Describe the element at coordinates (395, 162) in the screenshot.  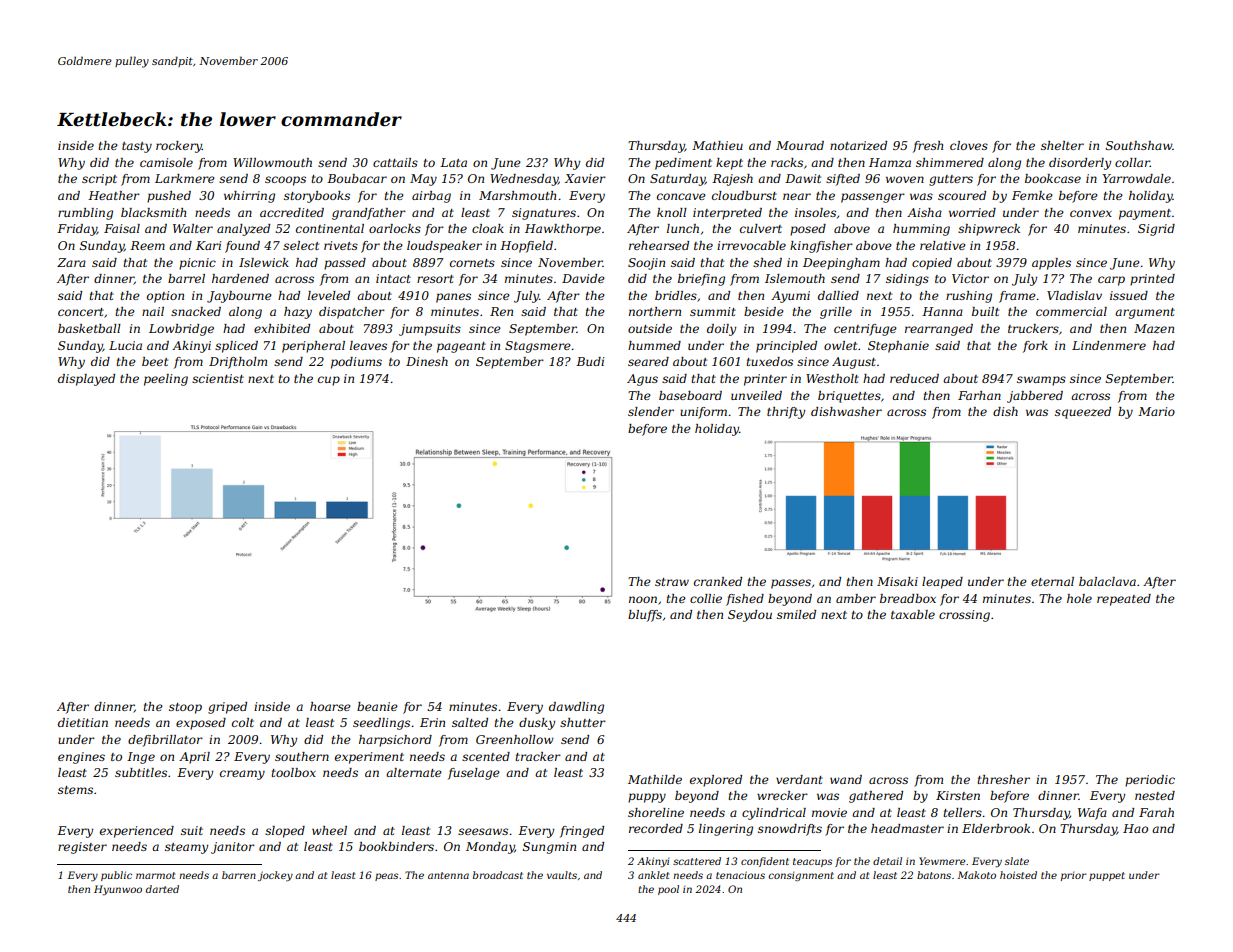
I see `cattails` at that location.
